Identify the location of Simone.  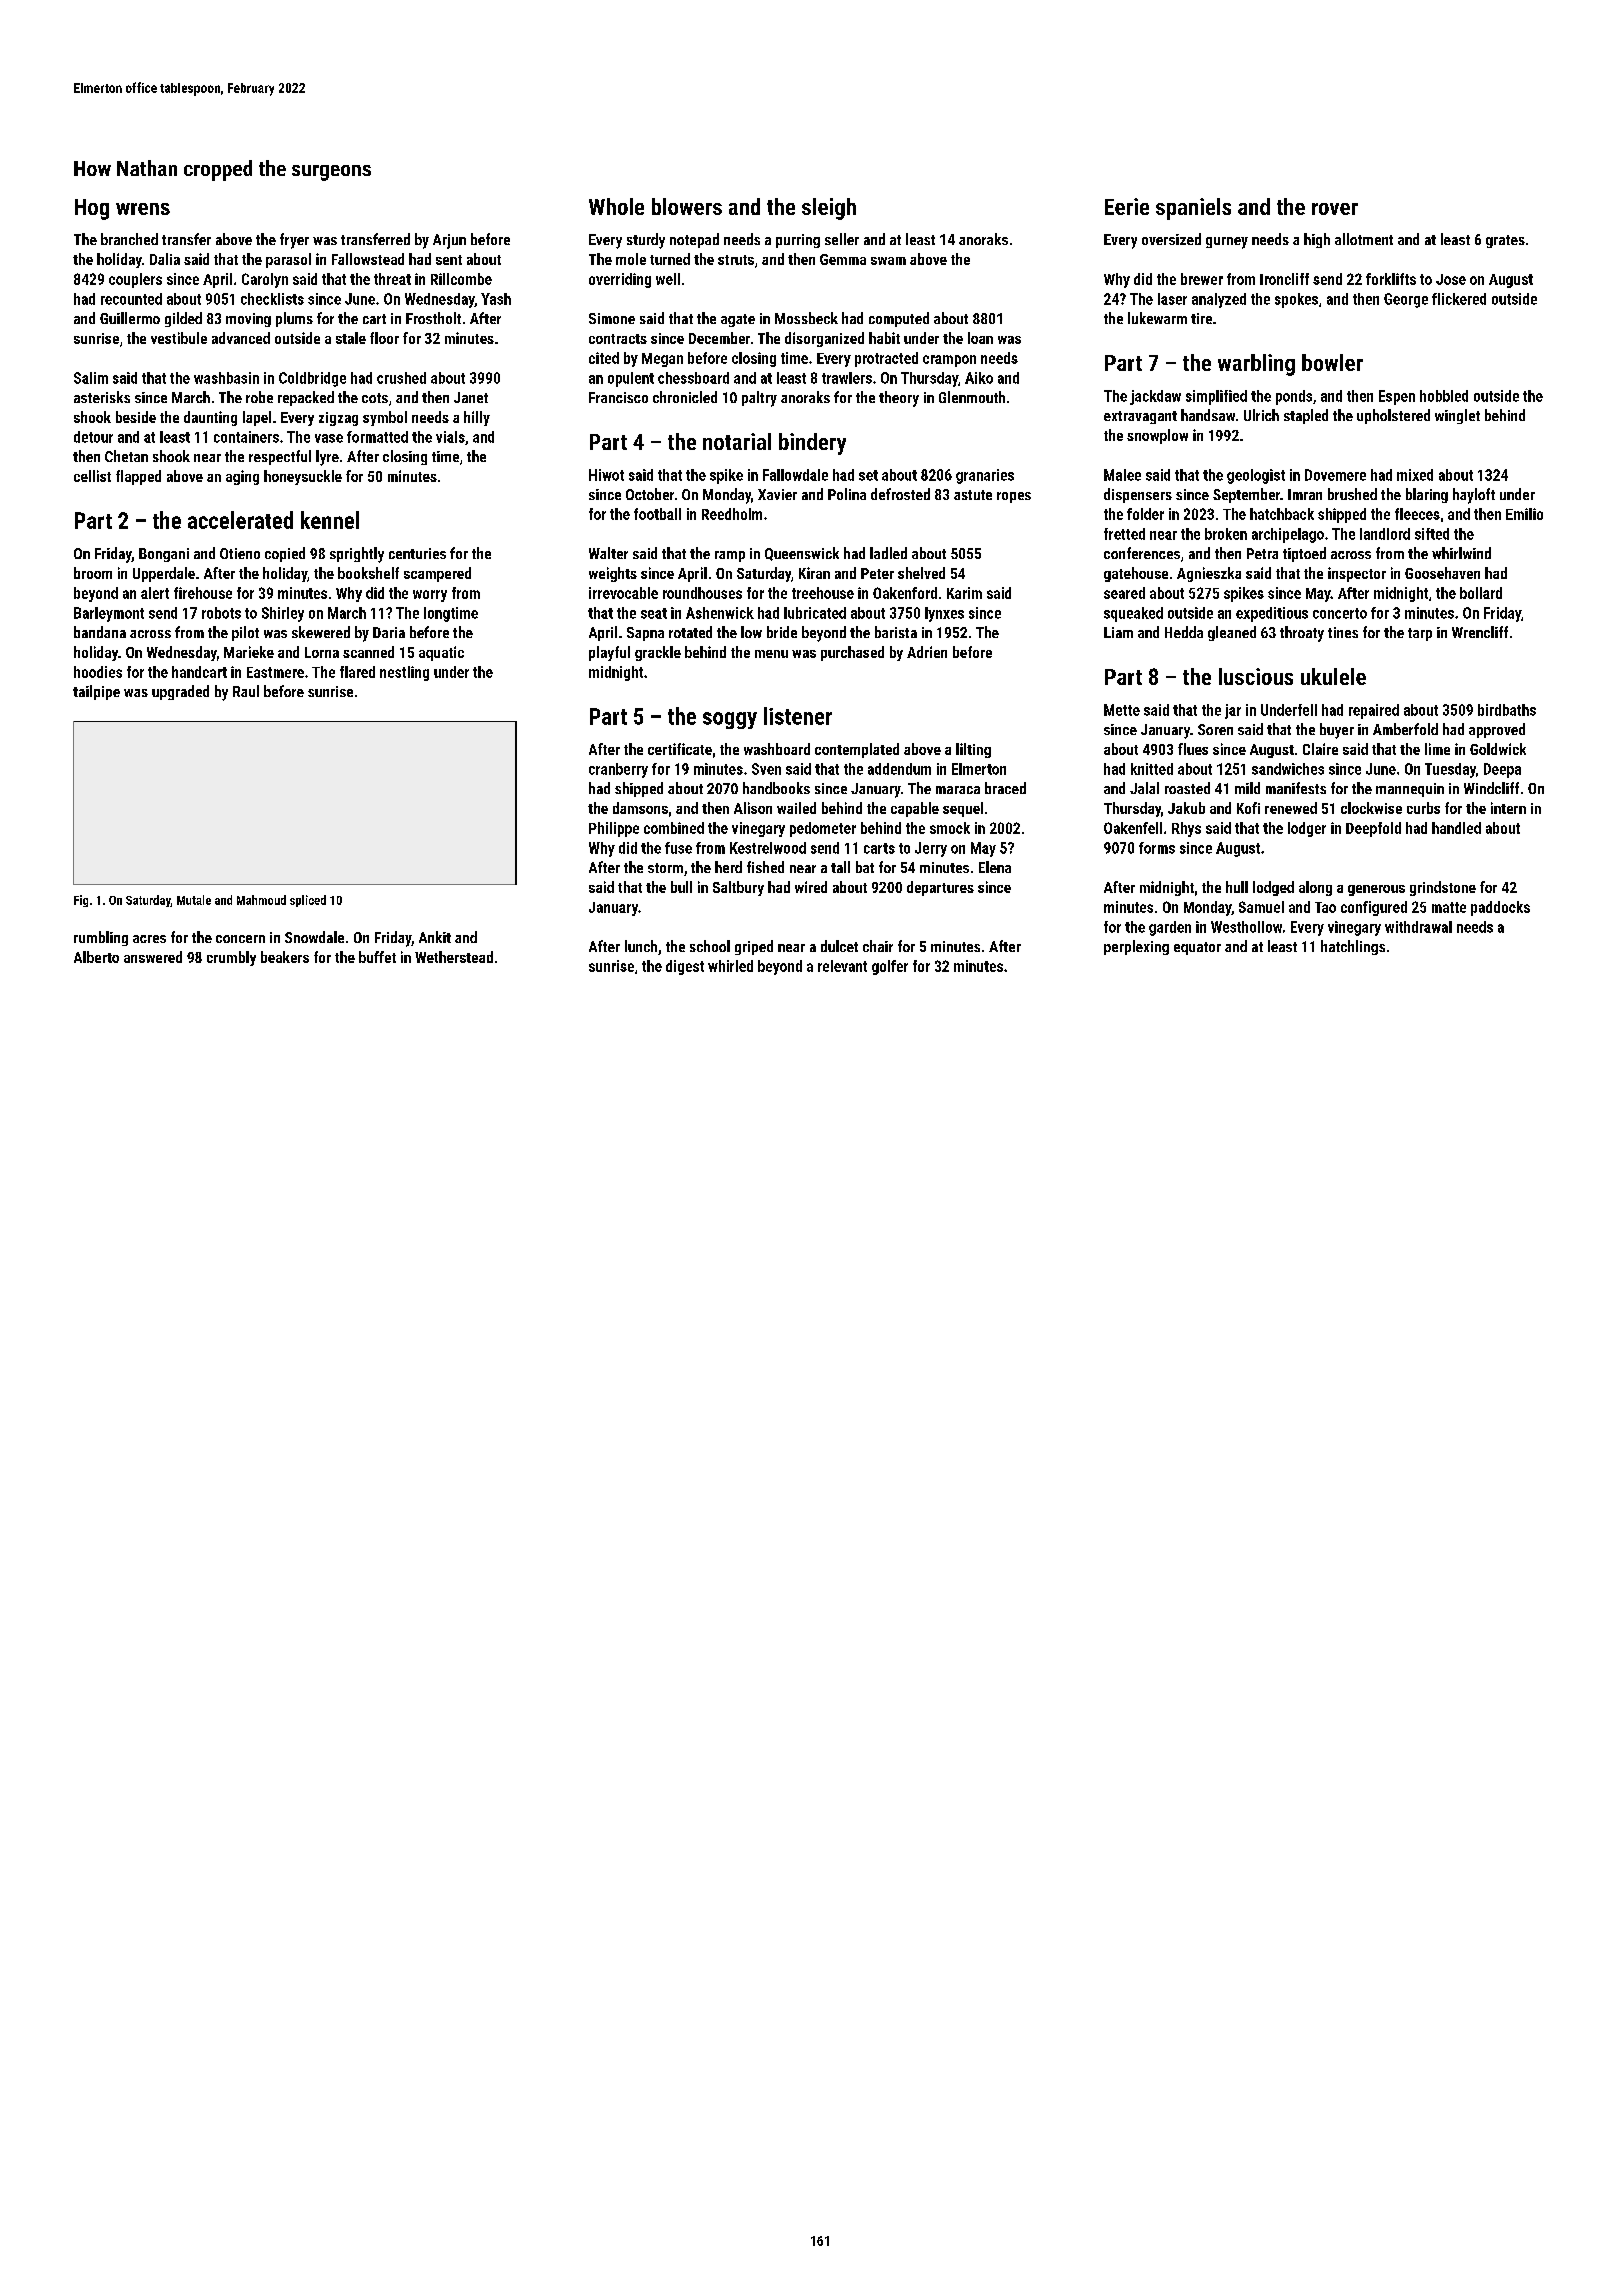
(612, 318).
